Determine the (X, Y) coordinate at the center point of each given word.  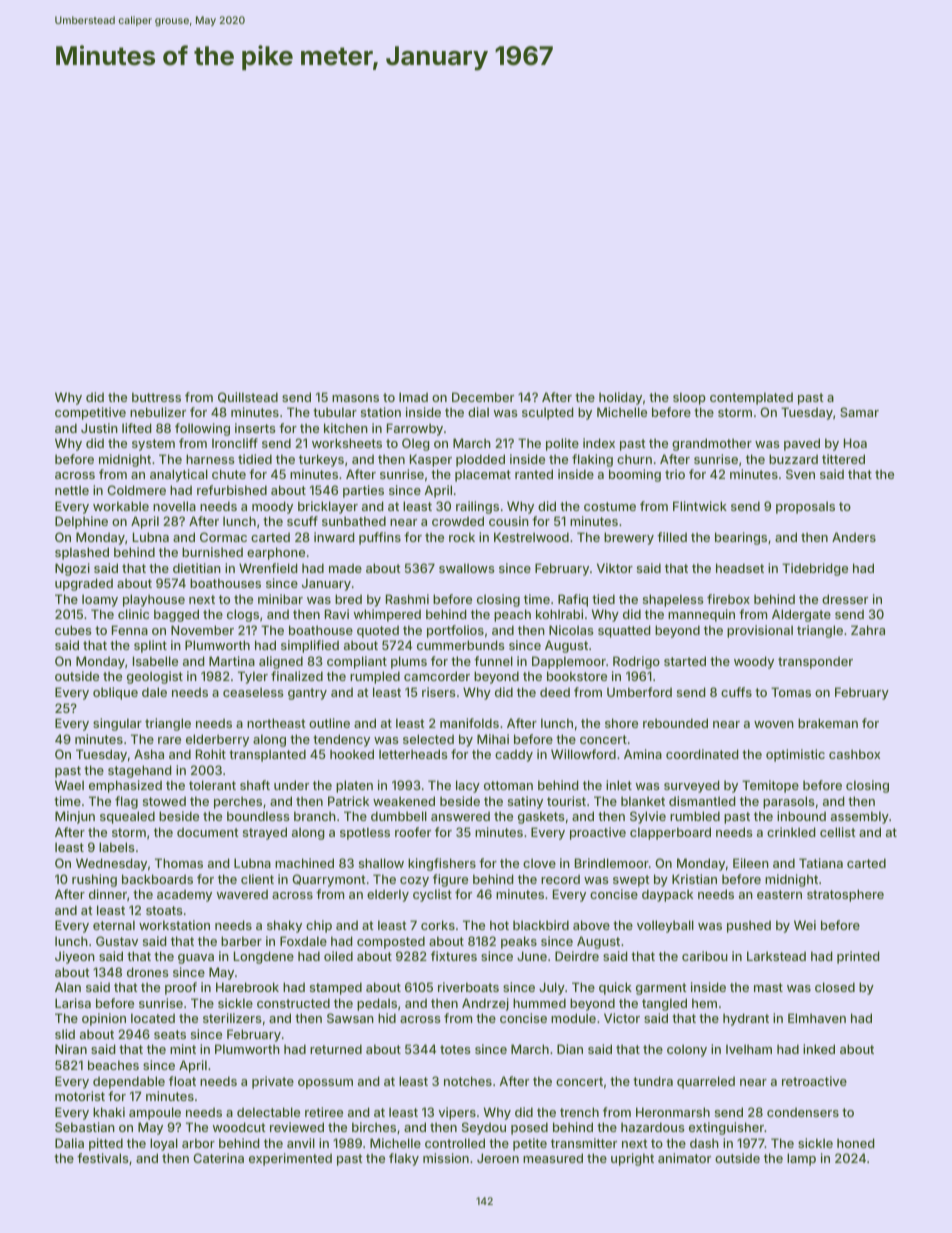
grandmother (712, 444)
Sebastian (85, 1127)
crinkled (791, 832)
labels (116, 847)
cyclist (432, 895)
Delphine (81, 522)
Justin (99, 428)
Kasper (431, 460)
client (257, 879)
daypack (667, 895)
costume (610, 506)
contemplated (751, 398)
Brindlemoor (612, 863)
